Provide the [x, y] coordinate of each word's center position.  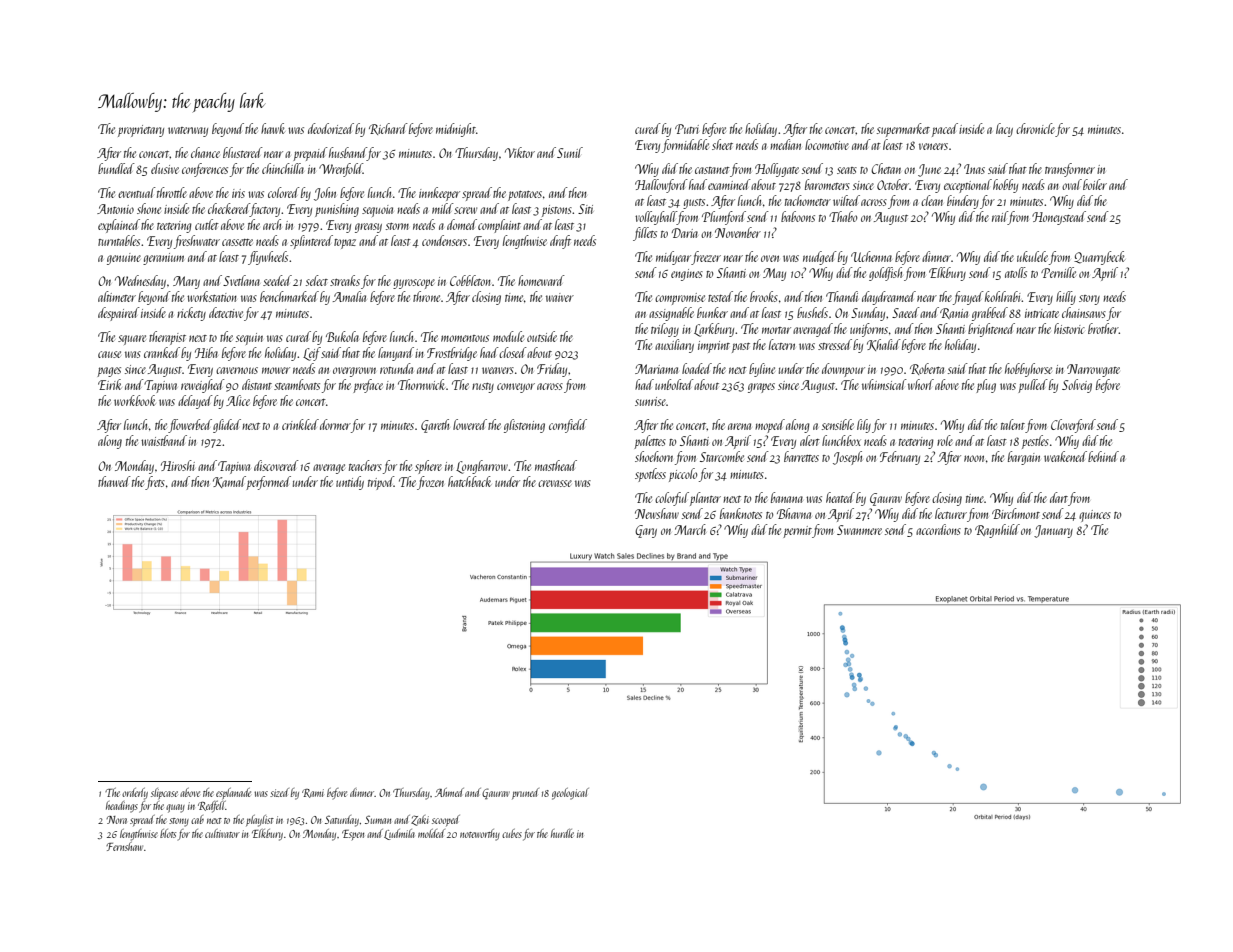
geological [570, 794]
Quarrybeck [1099, 258]
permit [797, 532]
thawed [114, 481]
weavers [498, 370]
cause [109, 354]
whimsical [884, 384]
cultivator [222, 833]
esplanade [233, 794]
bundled [116, 168]
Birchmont [1016, 513]
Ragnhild [997, 531]
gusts [694, 204]
